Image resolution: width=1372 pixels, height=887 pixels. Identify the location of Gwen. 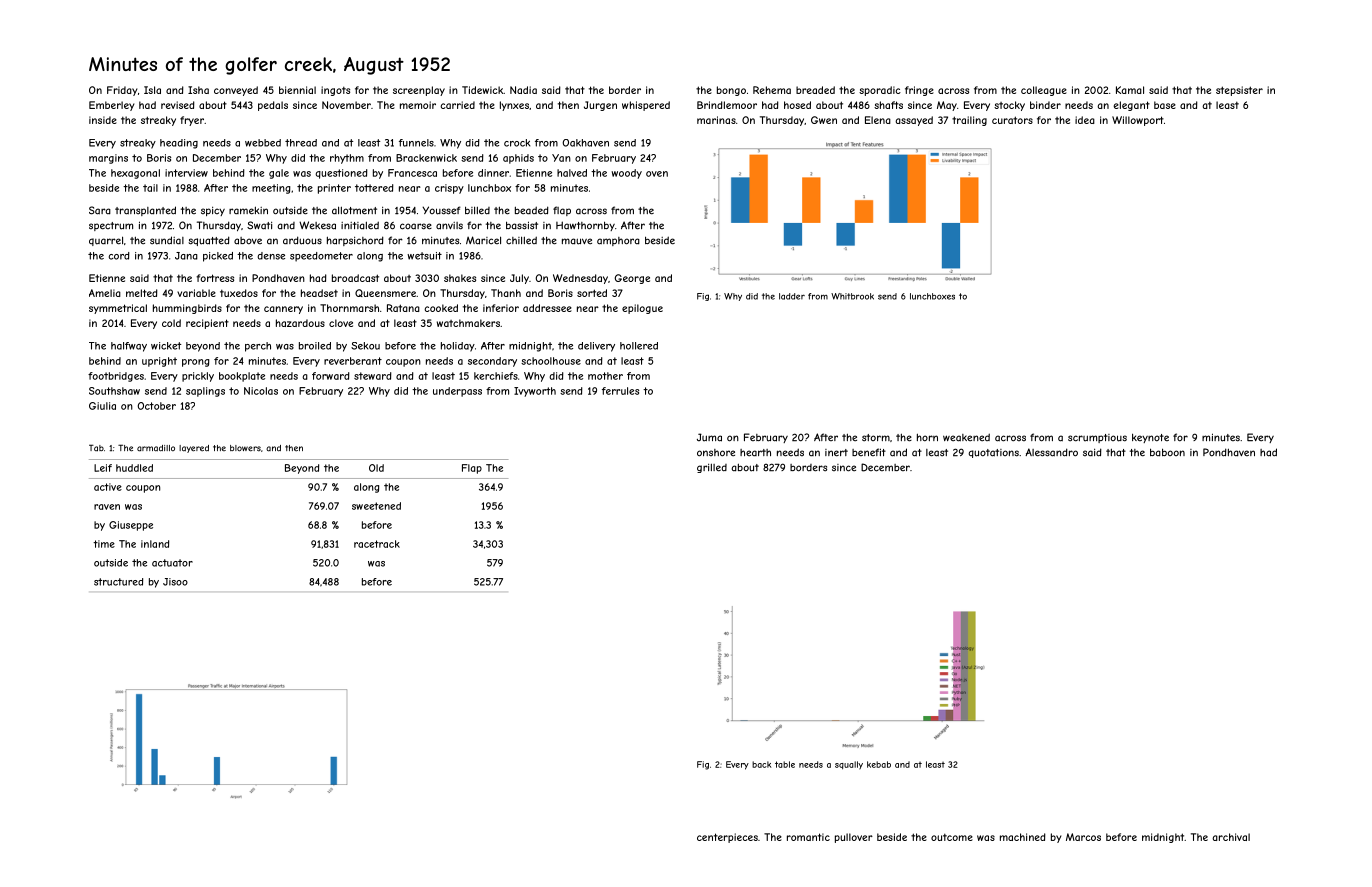
(824, 120).
